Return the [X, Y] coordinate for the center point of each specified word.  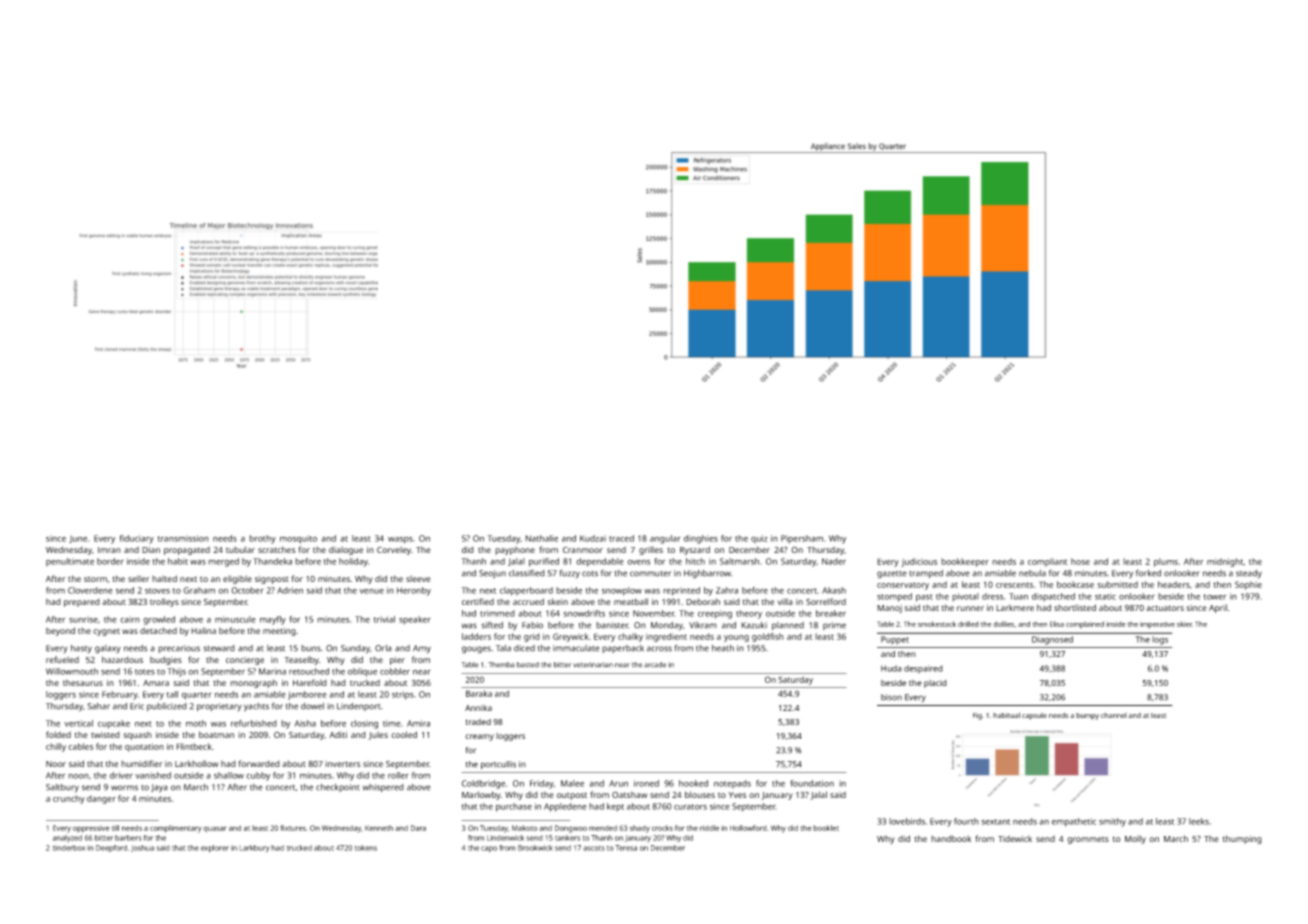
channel [1114, 715]
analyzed [67, 839]
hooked [693, 783]
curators [690, 807]
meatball [631, 601]
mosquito [298, 539]
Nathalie [541, 538]
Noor [56, 764]
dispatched [1053, 597]
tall [172, 694]
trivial [384, 619]
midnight [1225, 562]
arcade [655, 665]
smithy [1112, 822]
